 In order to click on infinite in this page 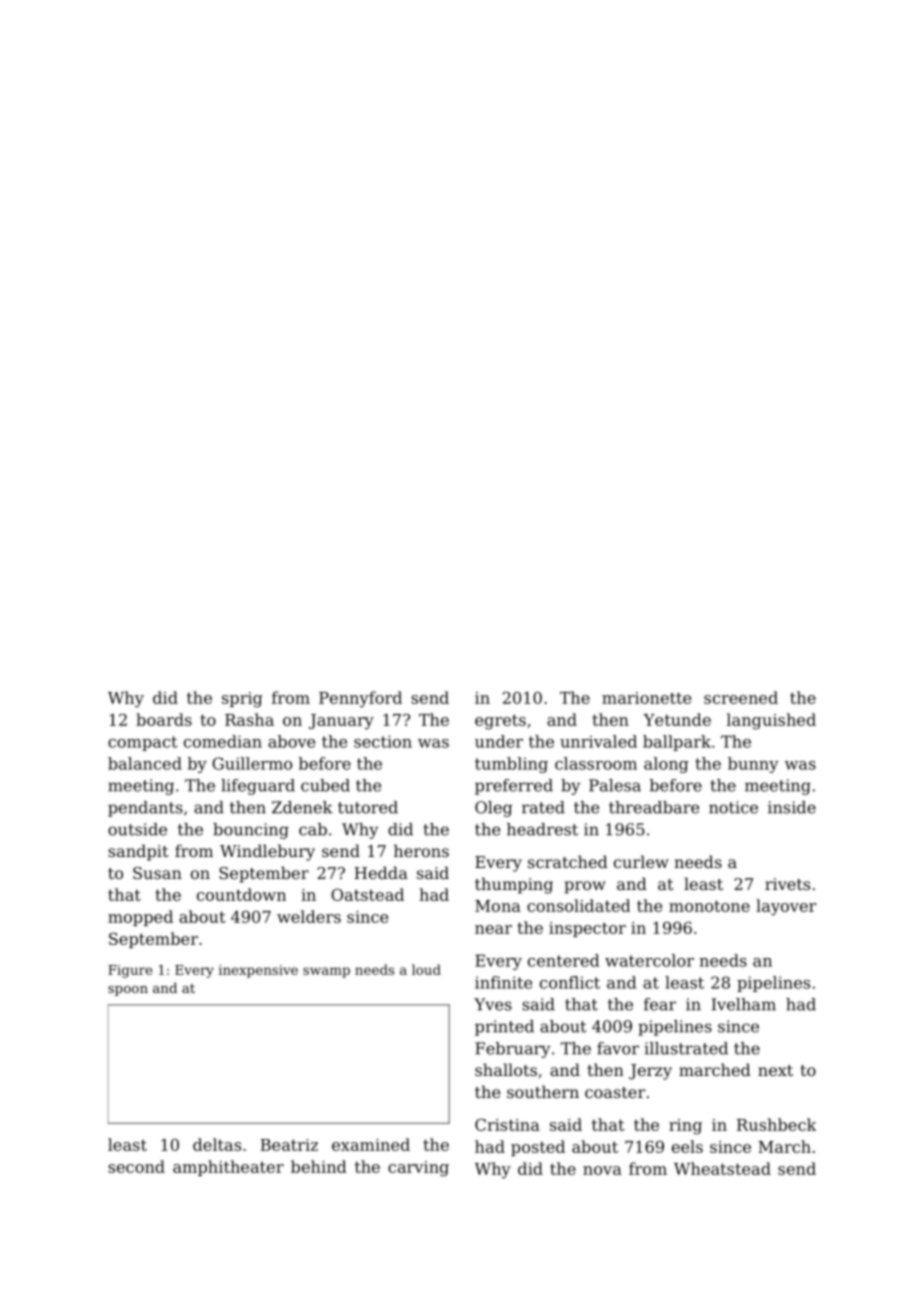, I will do `click(503, 982)`.
